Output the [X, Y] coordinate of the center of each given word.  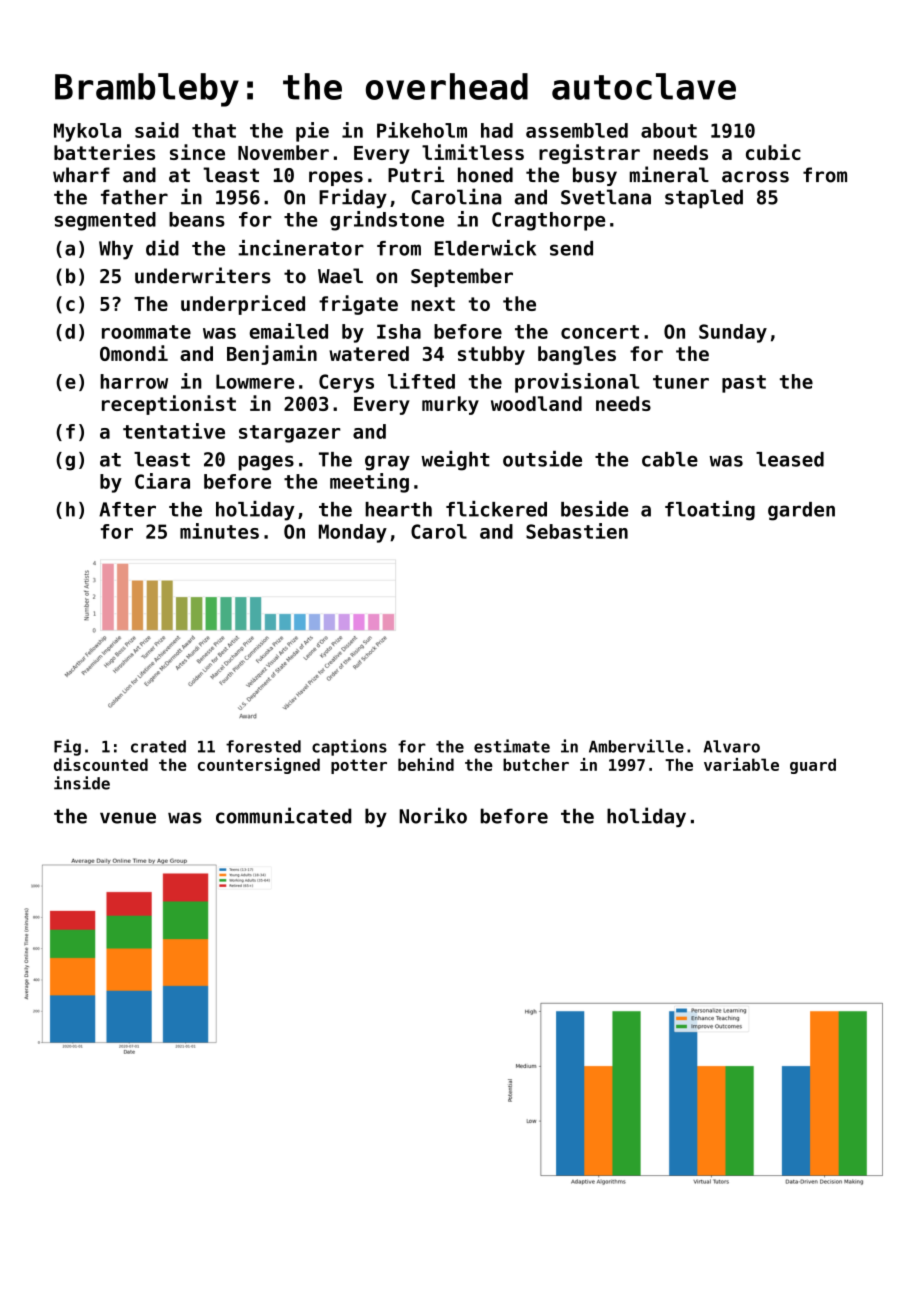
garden [801, 511]
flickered [496, 509]
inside [82, 783]
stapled [704, 198]
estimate [512, 746]
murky [450, 405]
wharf [81, 175]
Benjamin [272, 355]
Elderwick [485, 248]
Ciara [162, 481]
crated [158, 746]
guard [813, 766]
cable [670, 459]
